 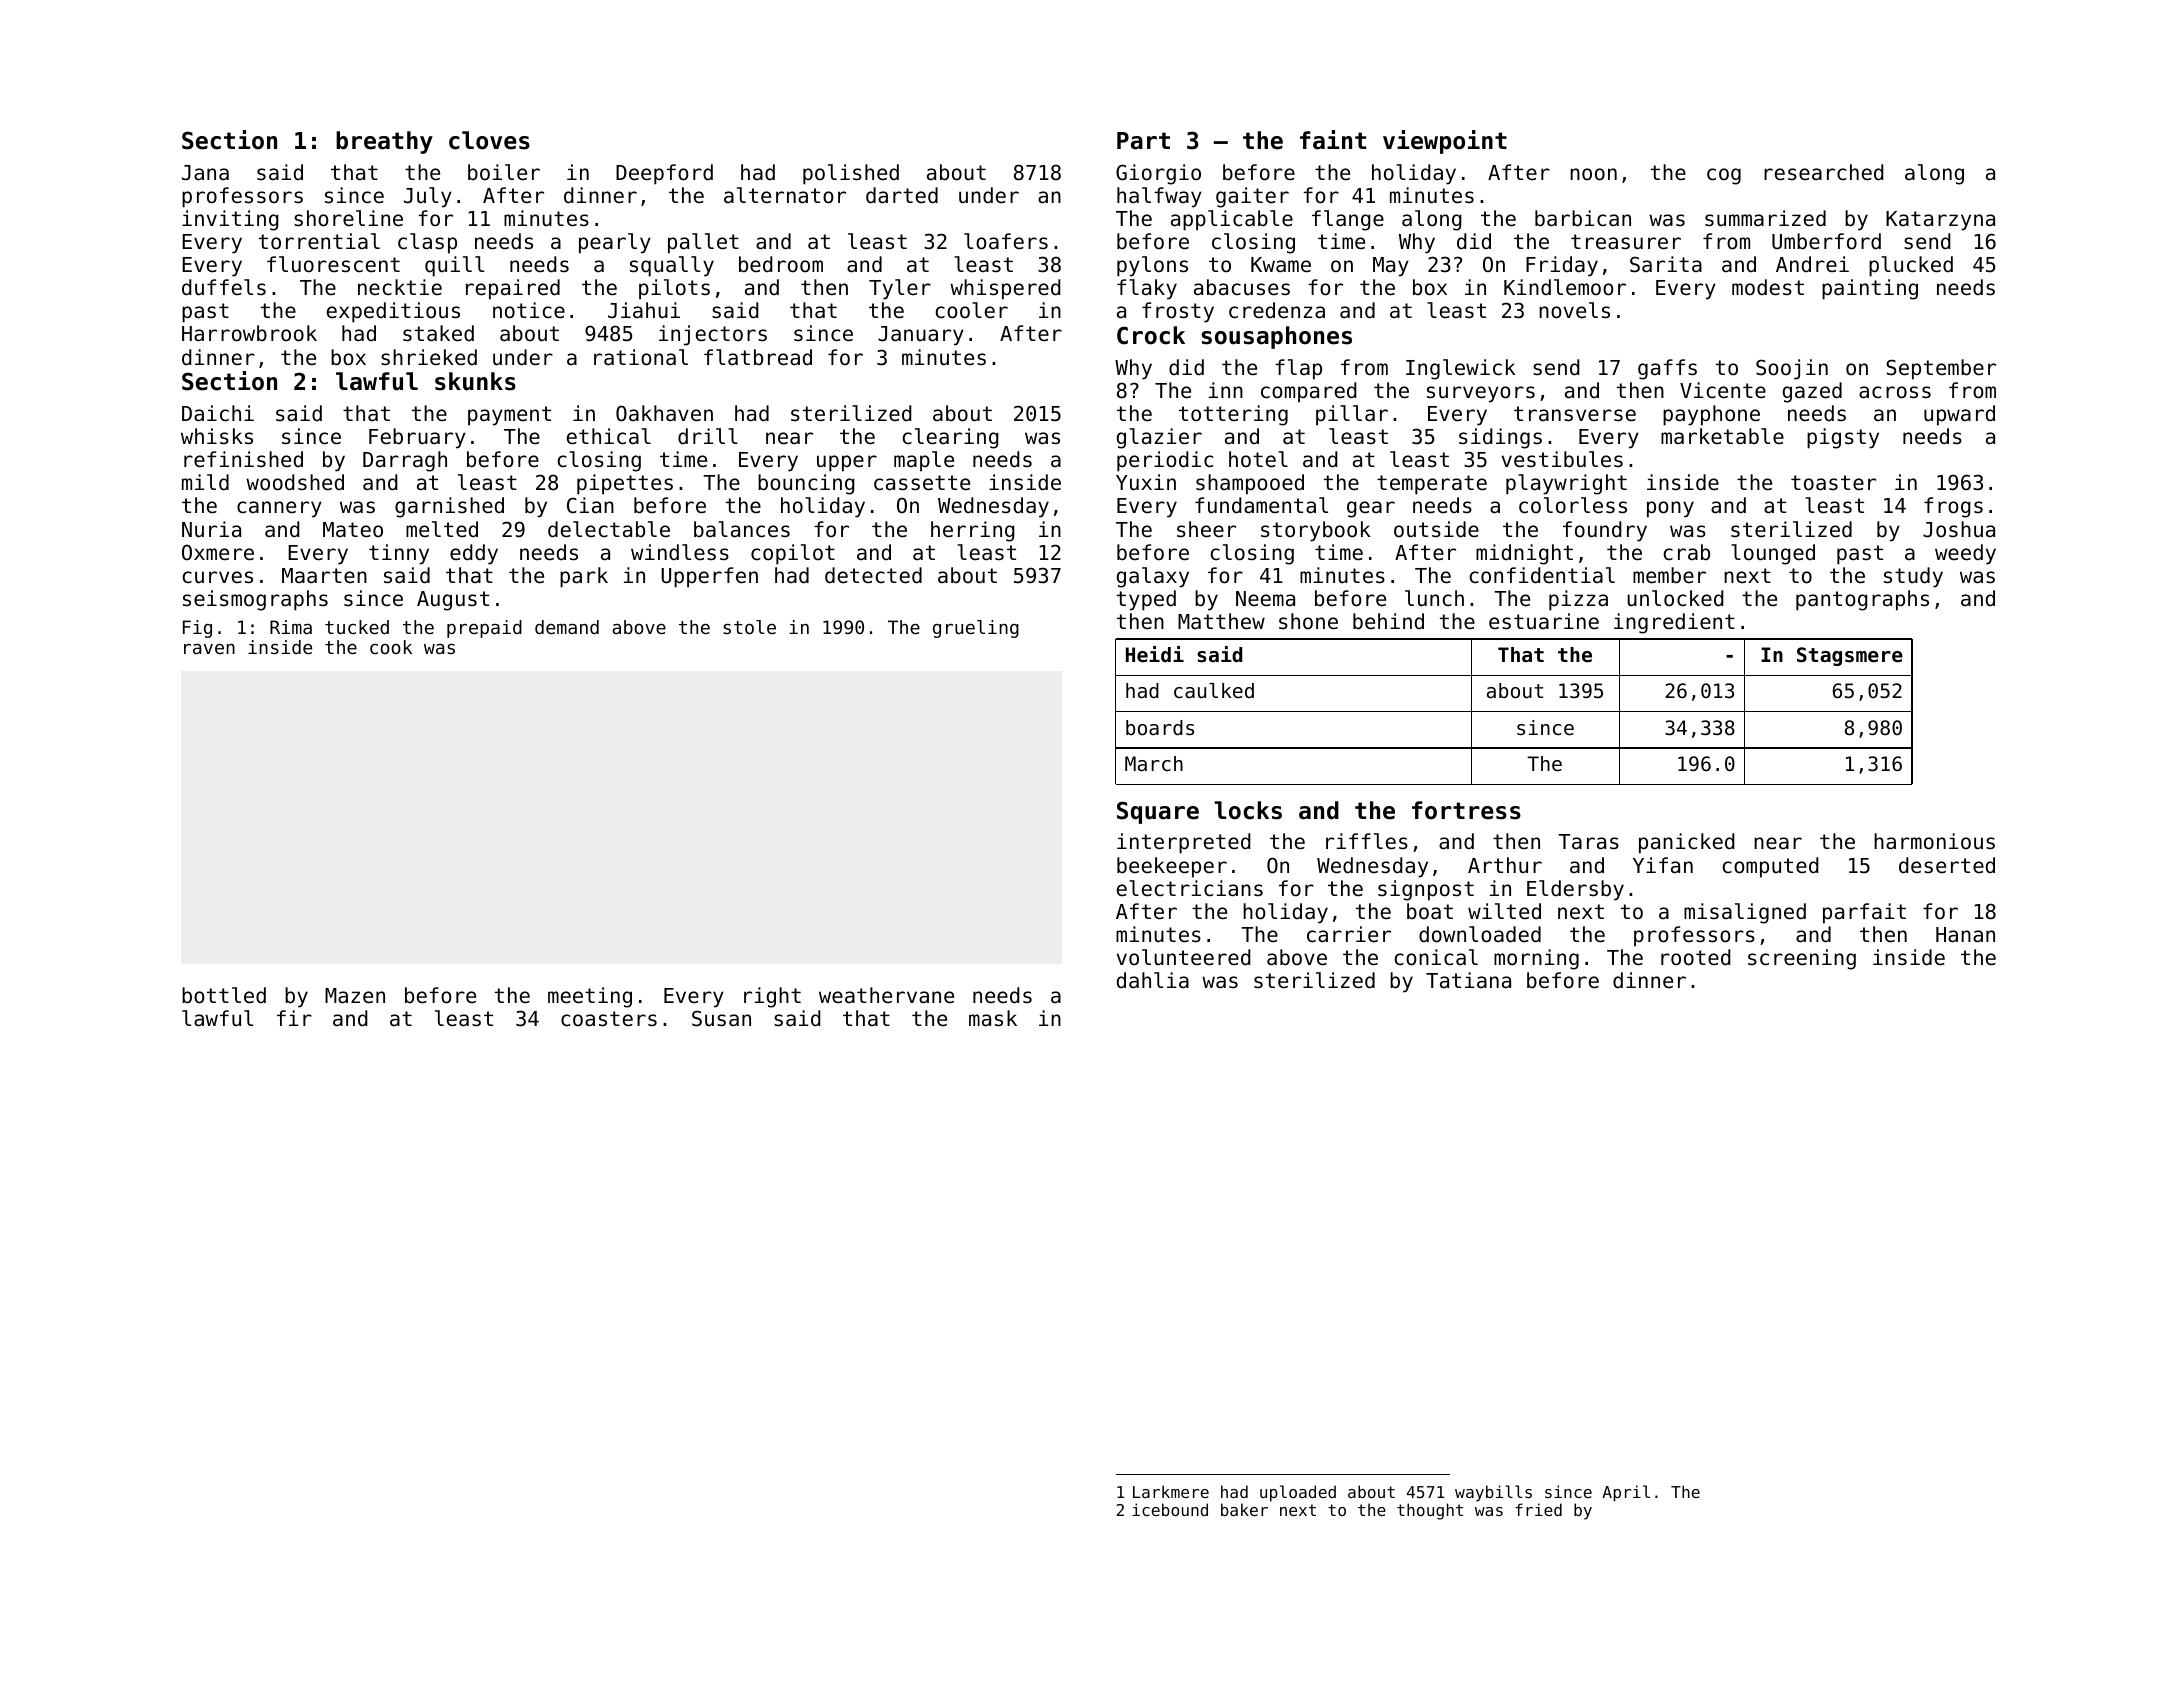 What do you see at coordinates (1824, 172) in the document?
I see `researched` at bounding box center [1824, 172].
